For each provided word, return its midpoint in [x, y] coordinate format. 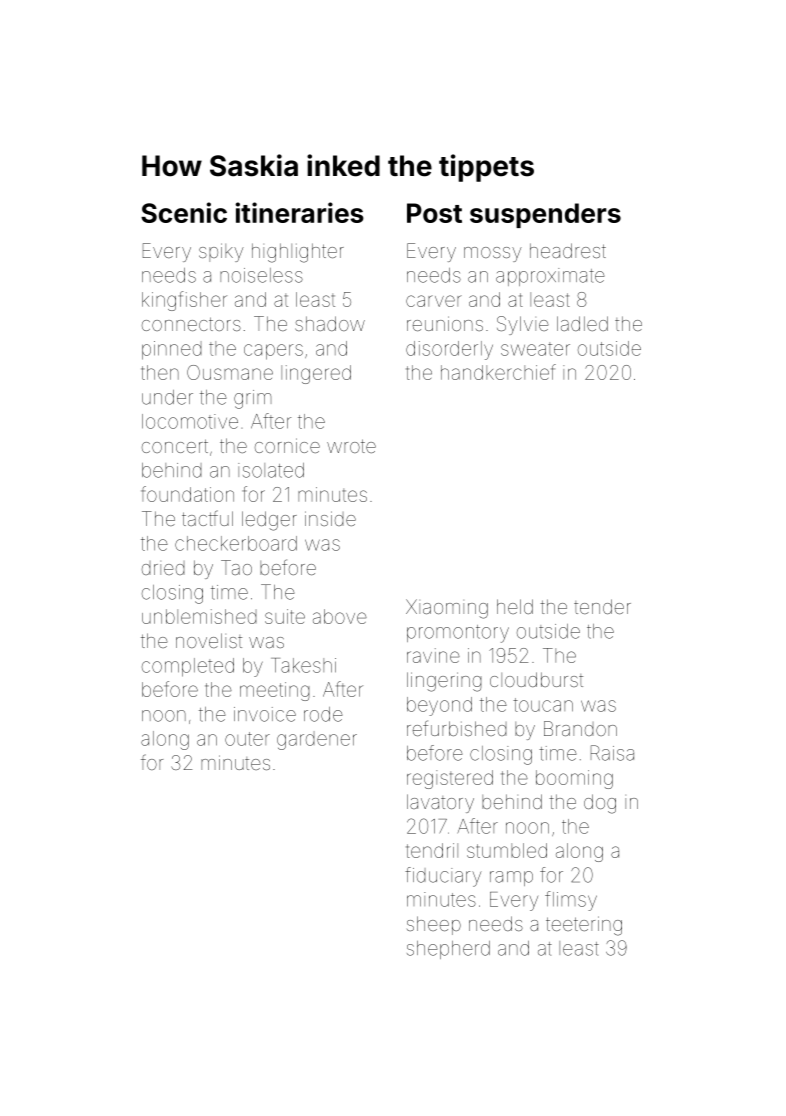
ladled [582, 323]
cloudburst [536, 679]
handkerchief [498, 372]
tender [602, 606]
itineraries [299, 212]
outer [247, 739]
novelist [209, 640]
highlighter [298, 253]
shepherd [448, 950]
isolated [271, 470]
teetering [584, 926]
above [340, 616]
